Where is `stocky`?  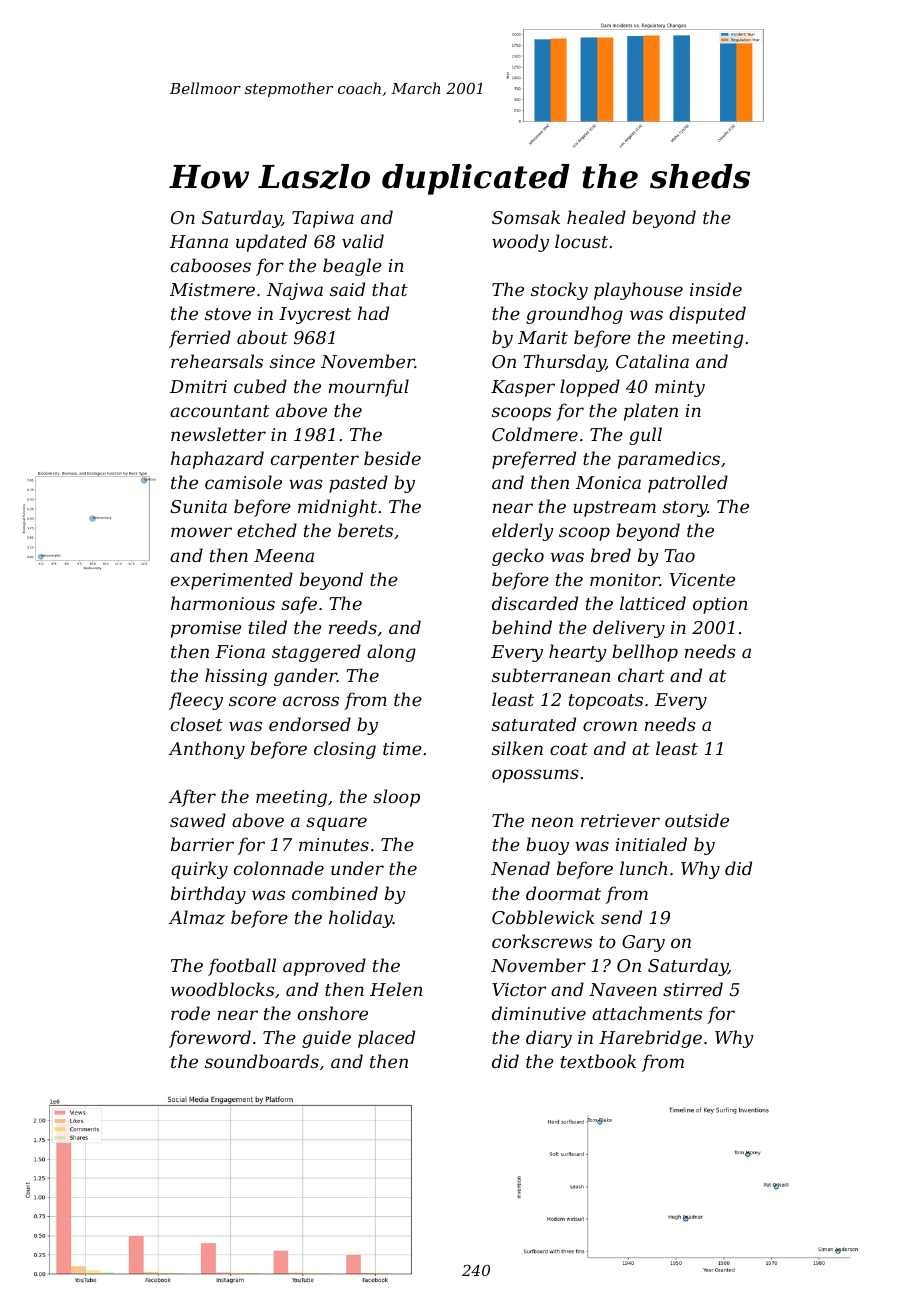
stocky is located at coordinates (559, 291).
